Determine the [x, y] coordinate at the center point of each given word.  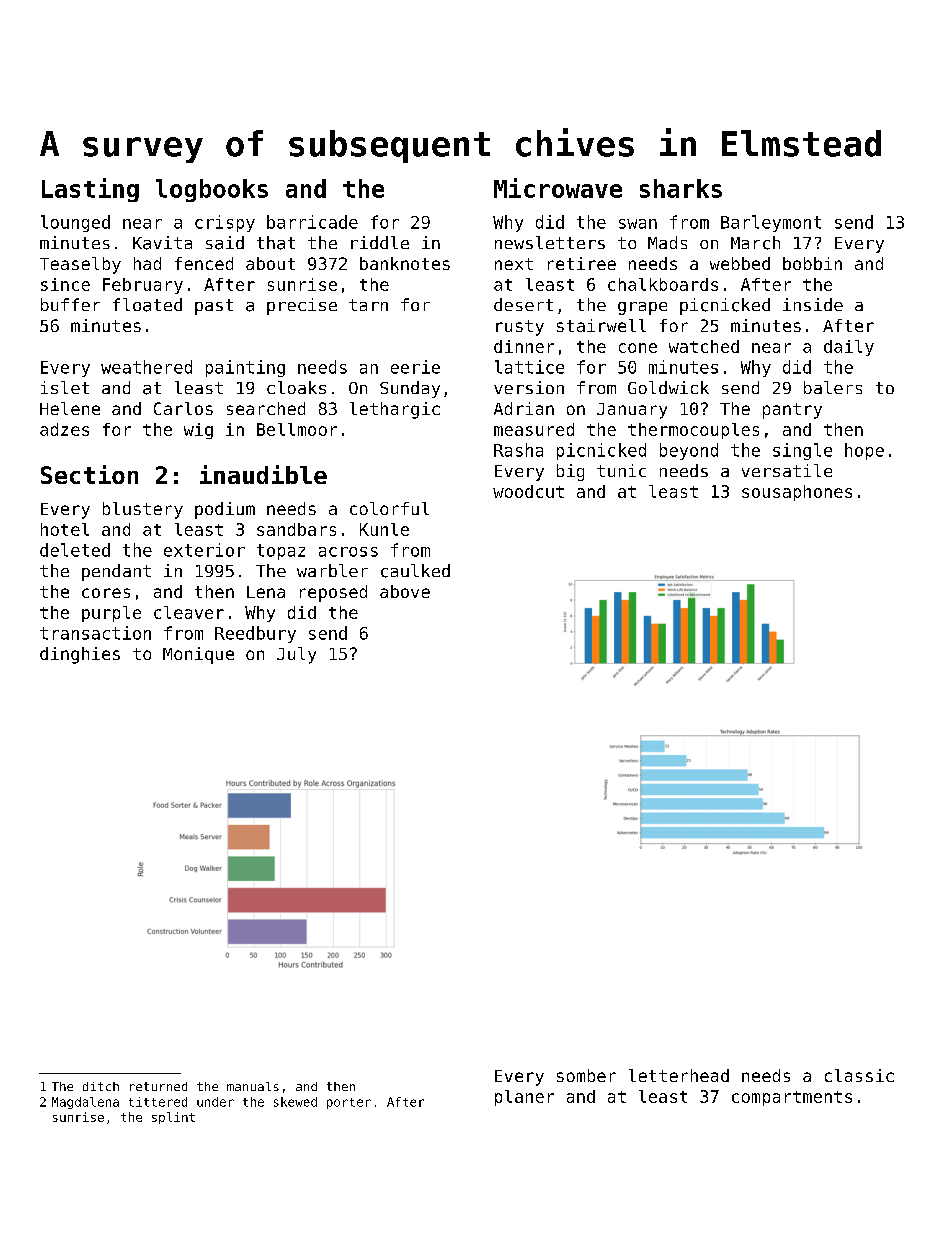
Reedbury [255, 634]
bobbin [812, 263]
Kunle [384, 529]
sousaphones [797, 493]
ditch [101, 1086]
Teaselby [80, 265]
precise [302, 306]
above [405, 591]
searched [266, 408]
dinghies [80, 655]
